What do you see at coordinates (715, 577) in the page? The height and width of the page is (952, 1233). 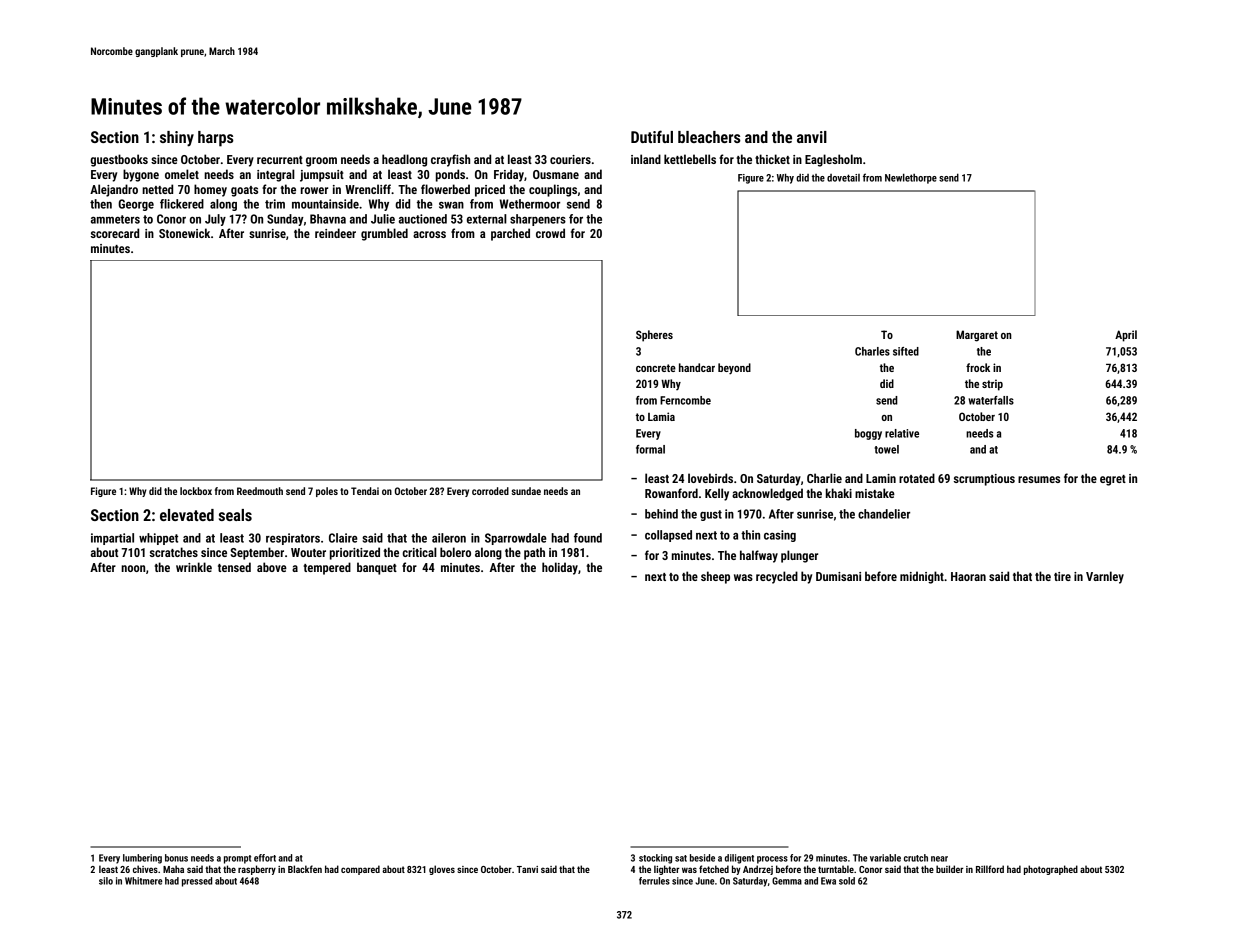 I see `sheep` at bounding box center [715, 577].
